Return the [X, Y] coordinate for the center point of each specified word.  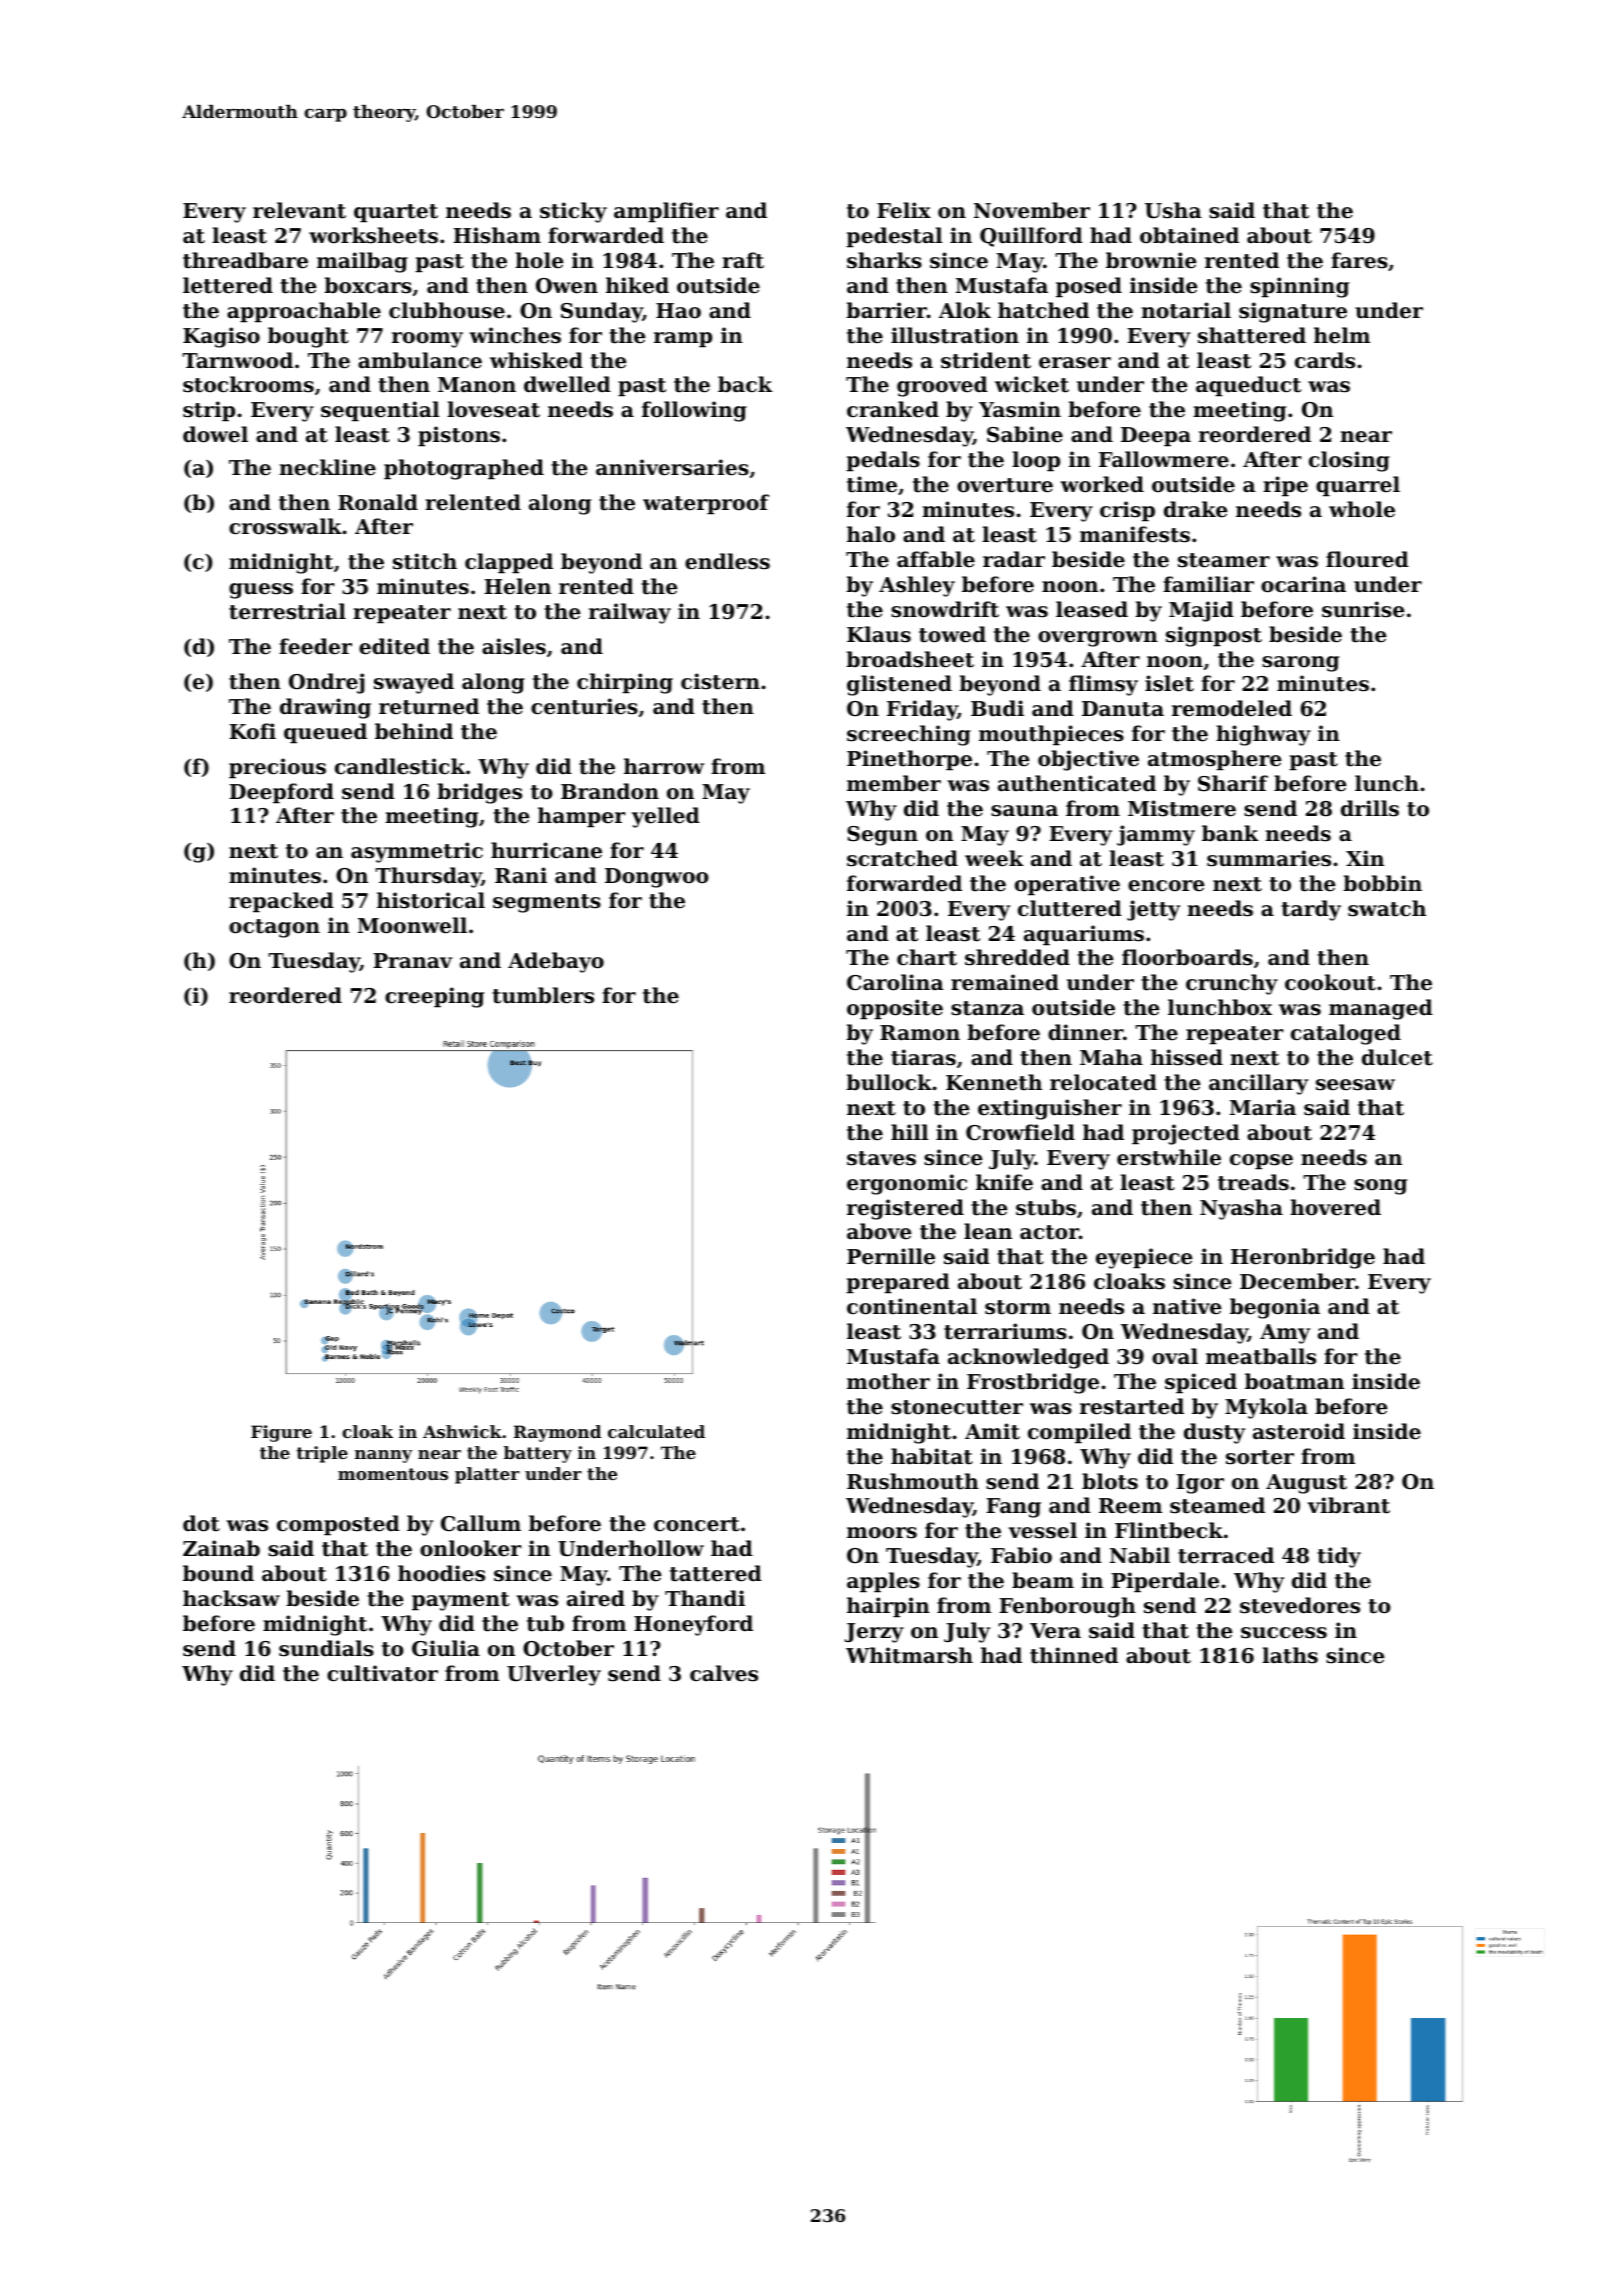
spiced [1201, 1383]
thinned [1074, 1655]
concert [697, 1524]
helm [1342, 335]
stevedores [1300, 1605]
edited [394, 646]
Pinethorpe [909, 760]
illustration [955, 335]
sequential [380, 411]
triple [322, 1454]
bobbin [1382, 883]
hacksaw [231, 1598]
